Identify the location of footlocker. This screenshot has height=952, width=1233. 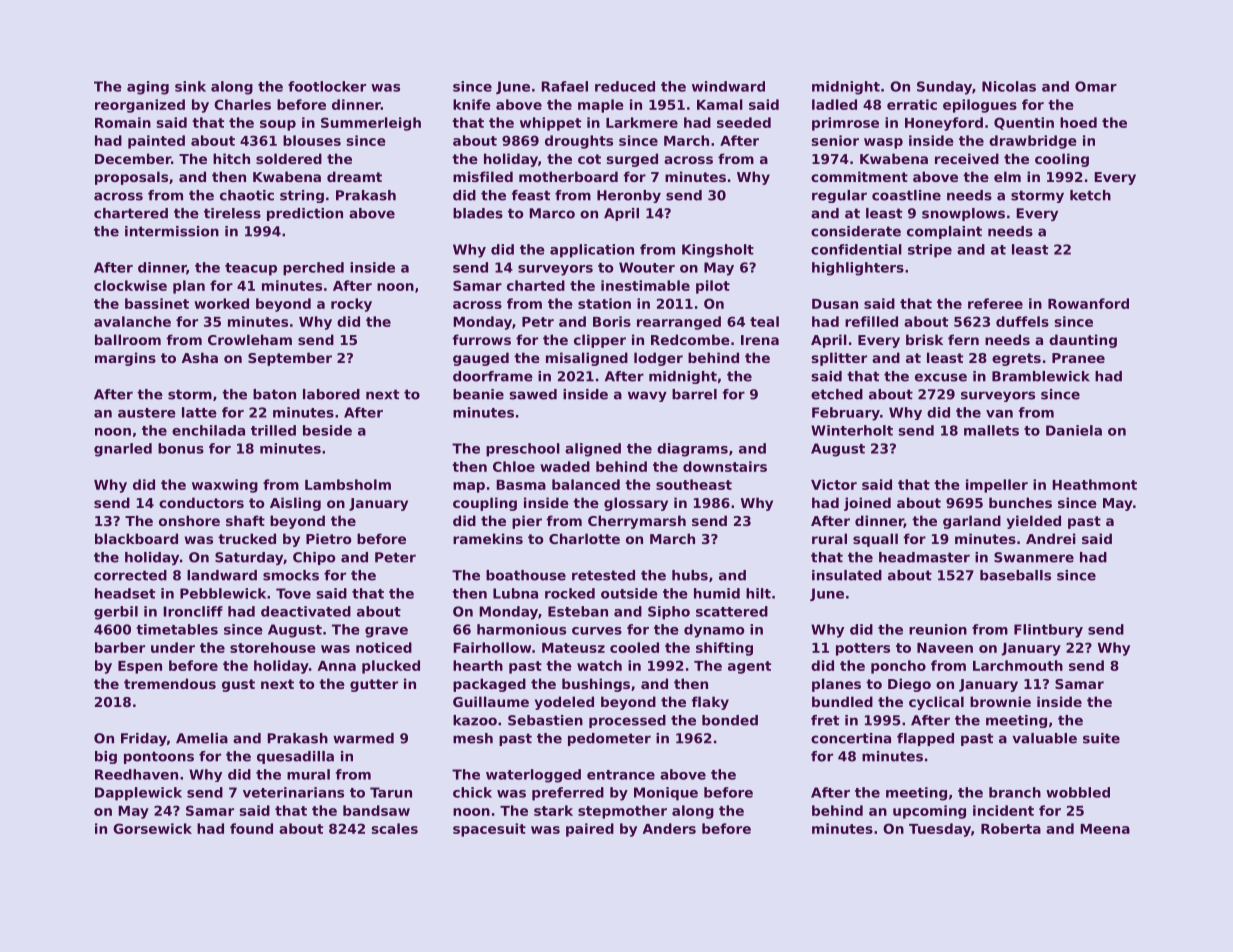
(327, 86).
